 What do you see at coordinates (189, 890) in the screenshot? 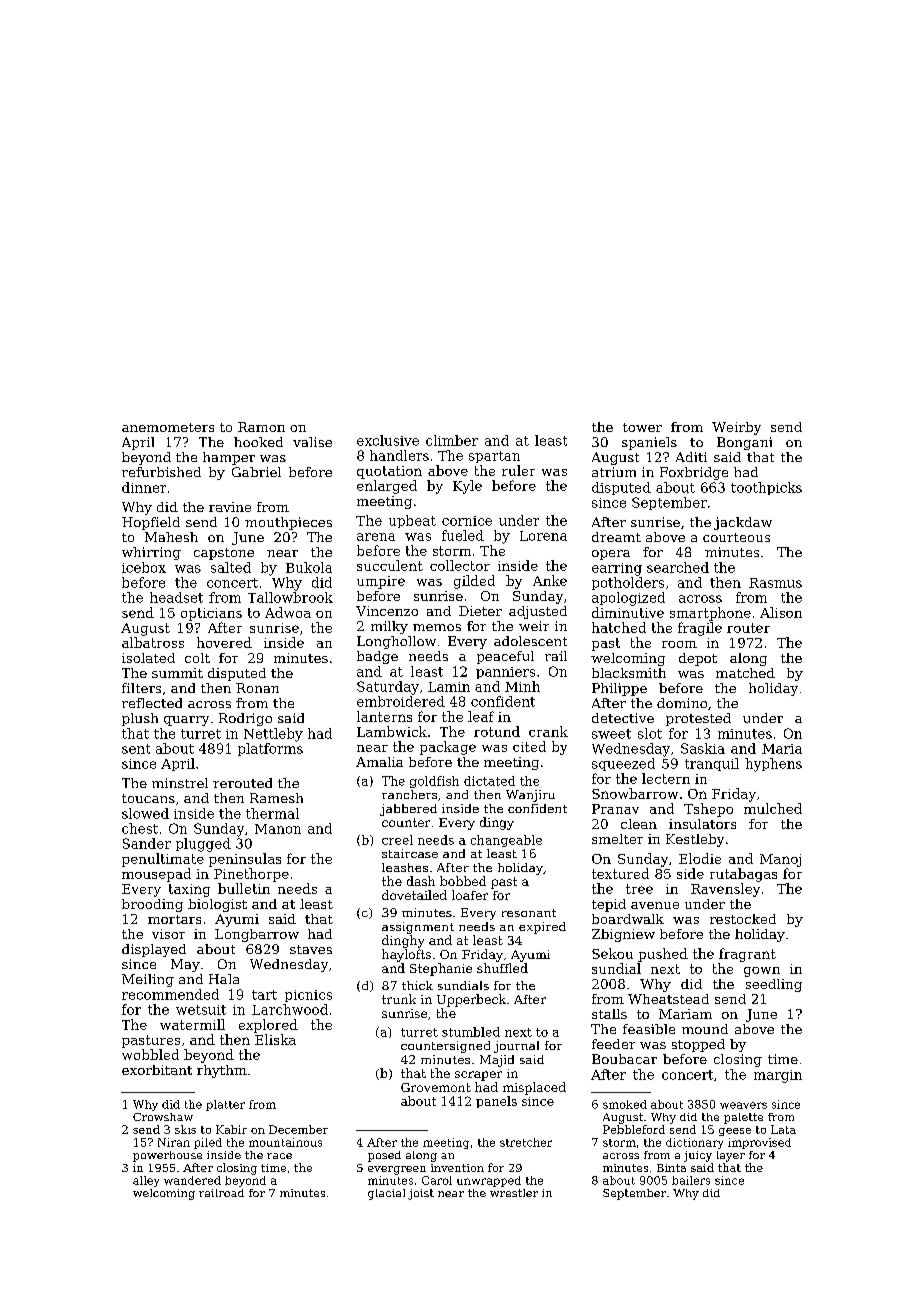
I see `taxing` at bounding box center [189, 890].
